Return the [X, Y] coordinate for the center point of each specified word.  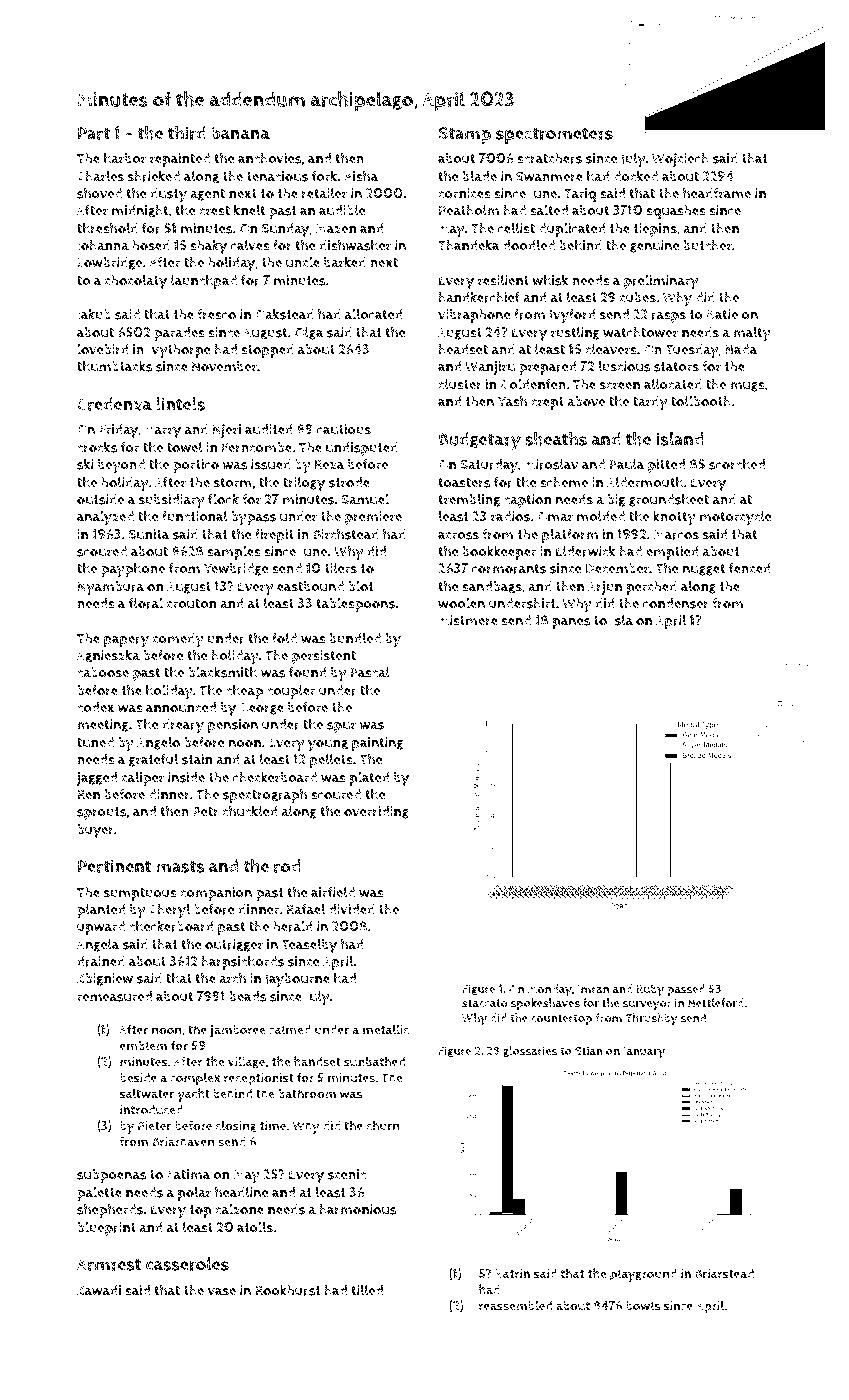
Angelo [158, 743]
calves [250, 245]
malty [752, 334]
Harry [163, 431]
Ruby [650, 990]
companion [216, 894]
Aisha [361, 176]
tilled [367, 1290]
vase [222, 1292]
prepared [547, 368]
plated [369, 778]
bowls [643, 1305]
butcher [708, 245]
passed [686, 990]
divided [352, 909]
